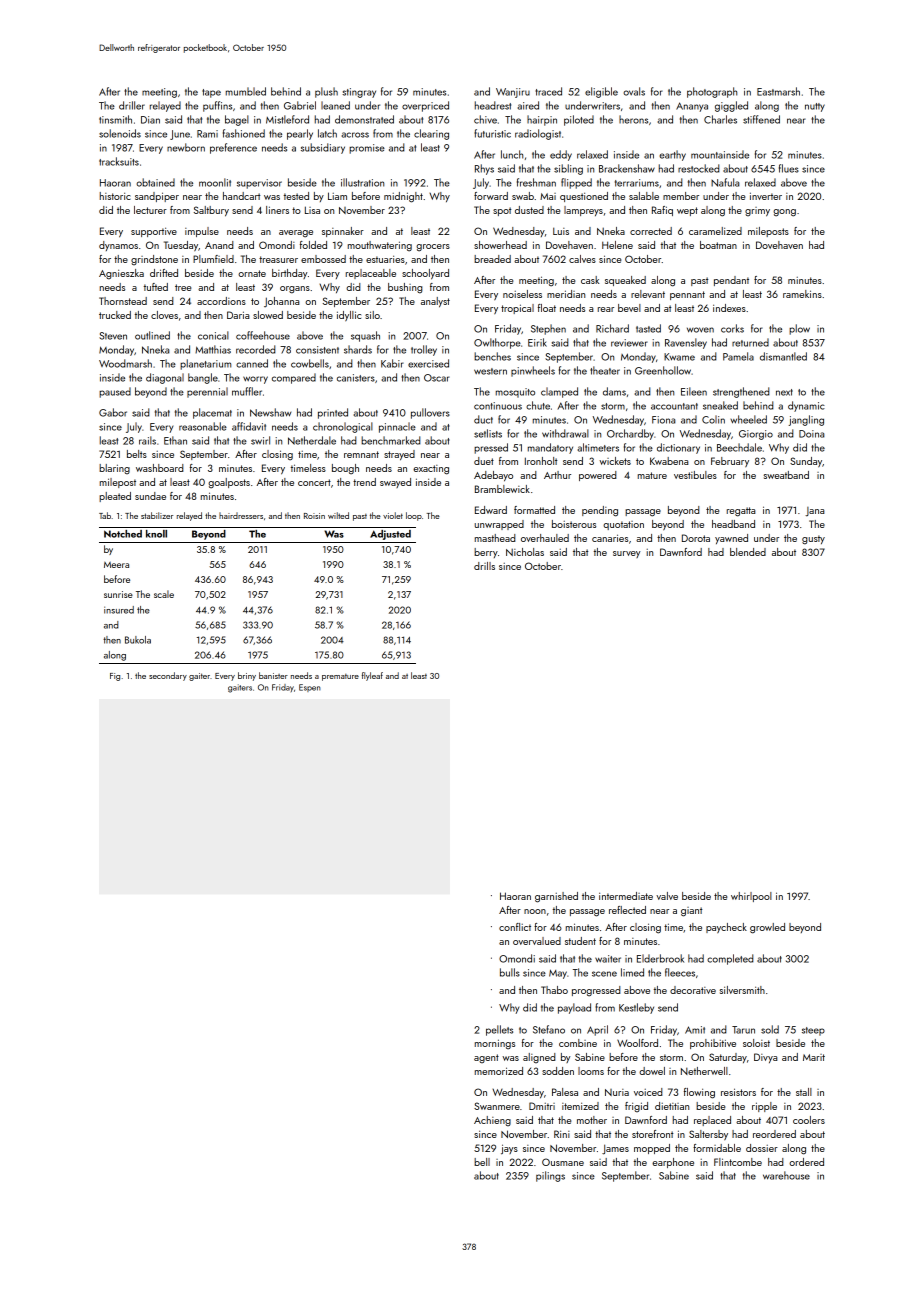 This screenshot has height=1308, width=924. Describe the element at coordinates (561, 231) in the screenshot. I see `Luis` at that location.
